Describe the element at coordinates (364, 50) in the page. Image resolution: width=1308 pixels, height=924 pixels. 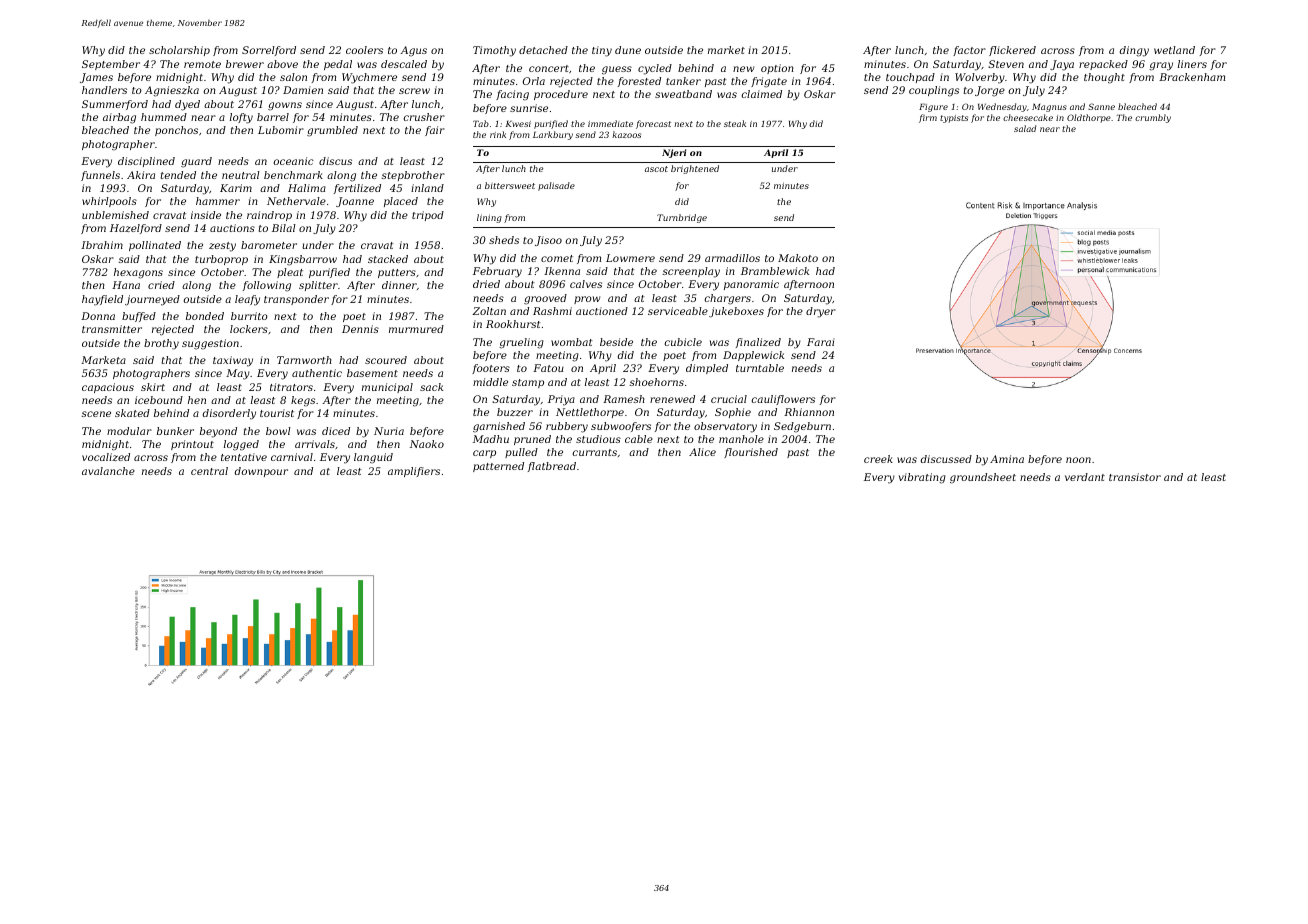
I see `coolers` at that location.
